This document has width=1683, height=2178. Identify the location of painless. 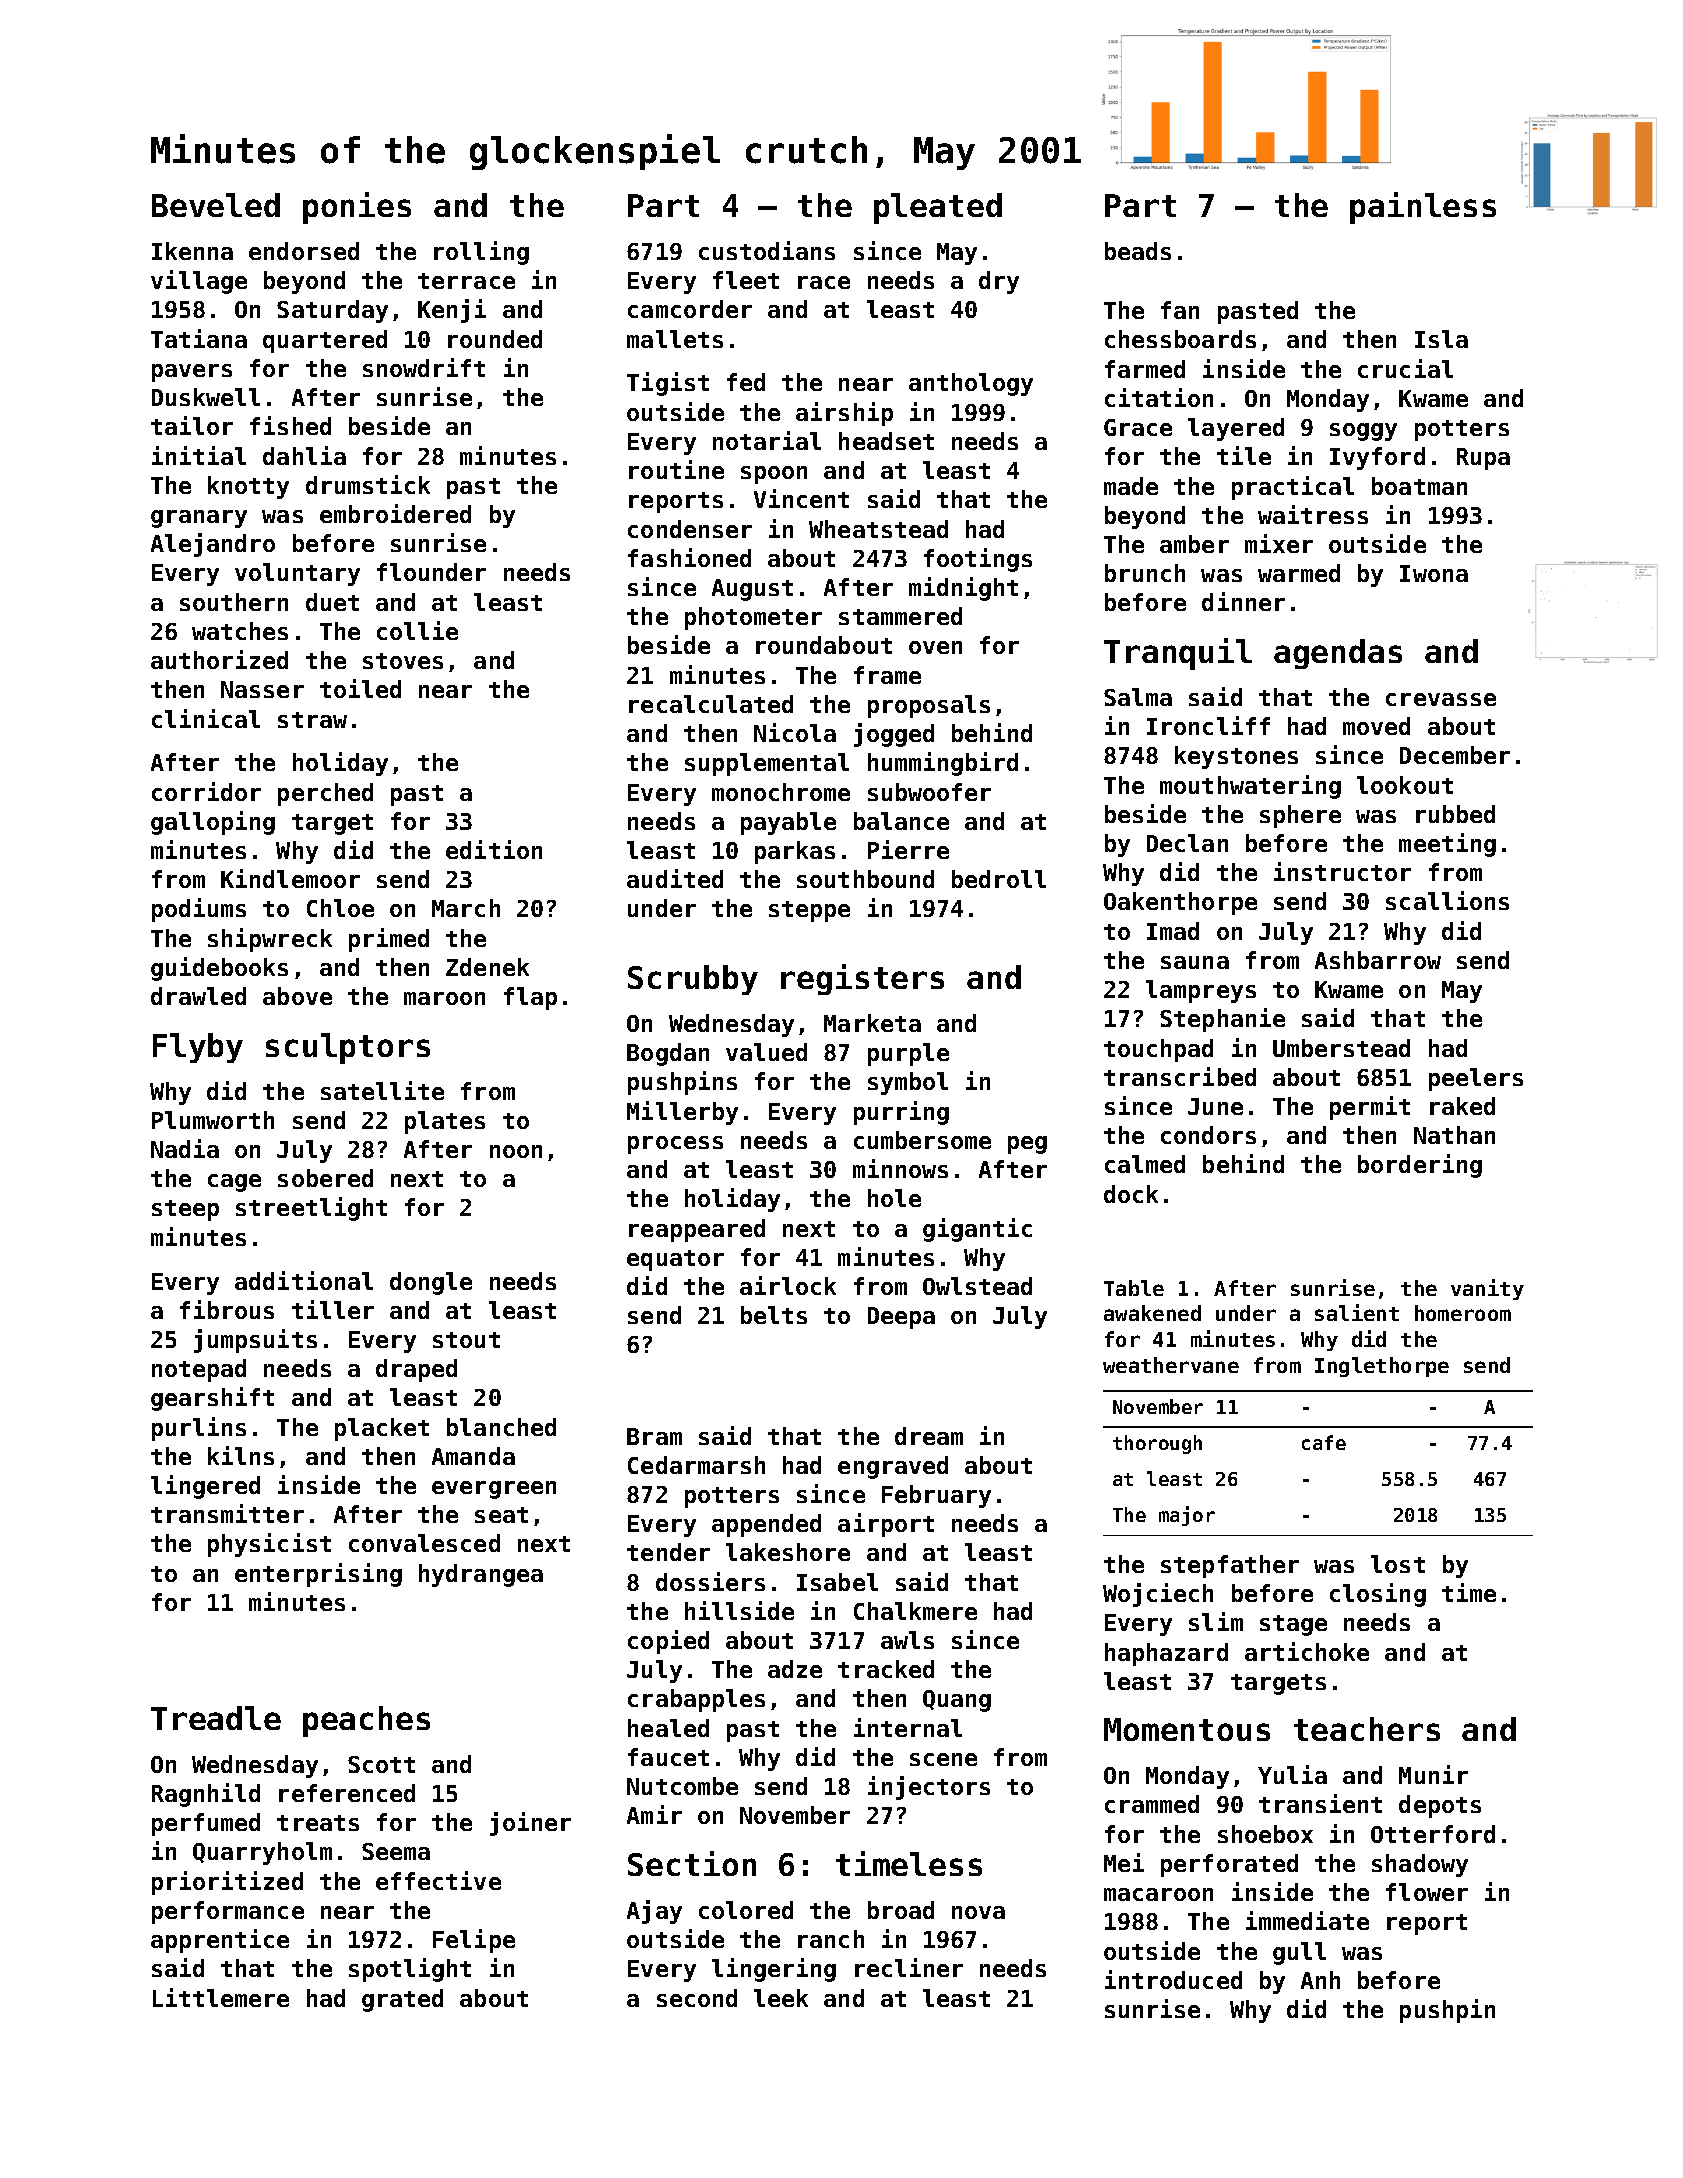
(1423, 208).
